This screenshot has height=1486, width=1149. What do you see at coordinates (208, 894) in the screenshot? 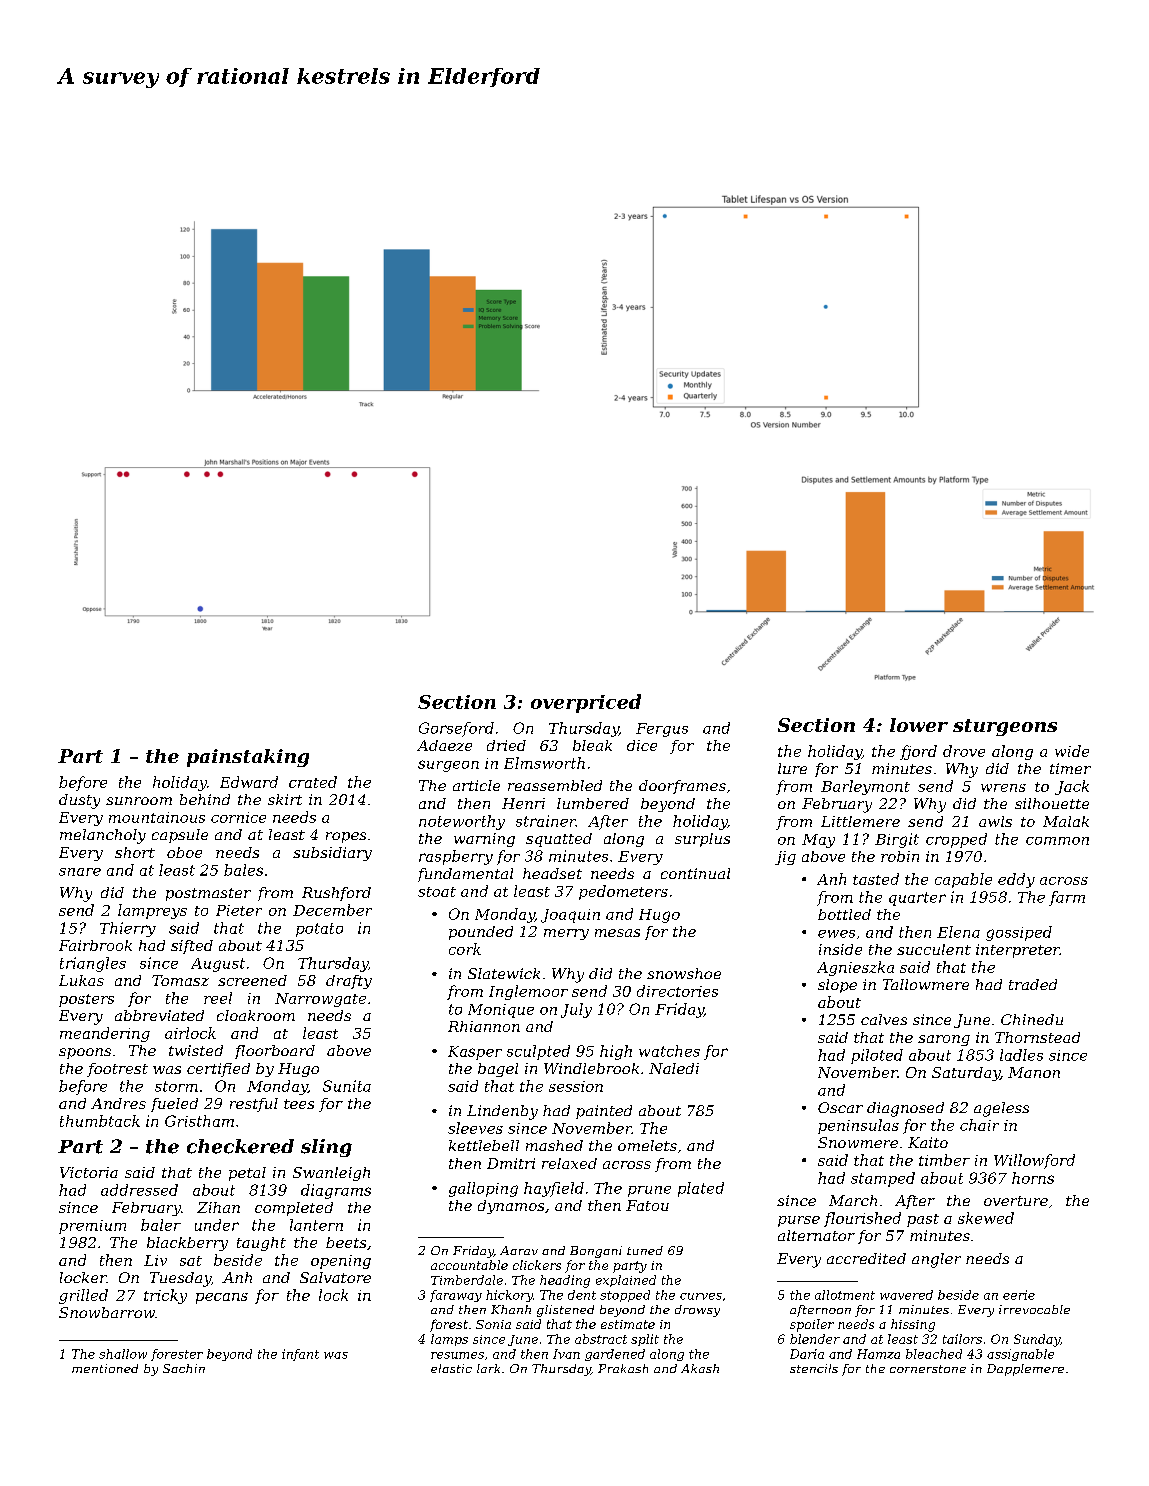
I see `postmaster` at bounding box center [208, 894].
